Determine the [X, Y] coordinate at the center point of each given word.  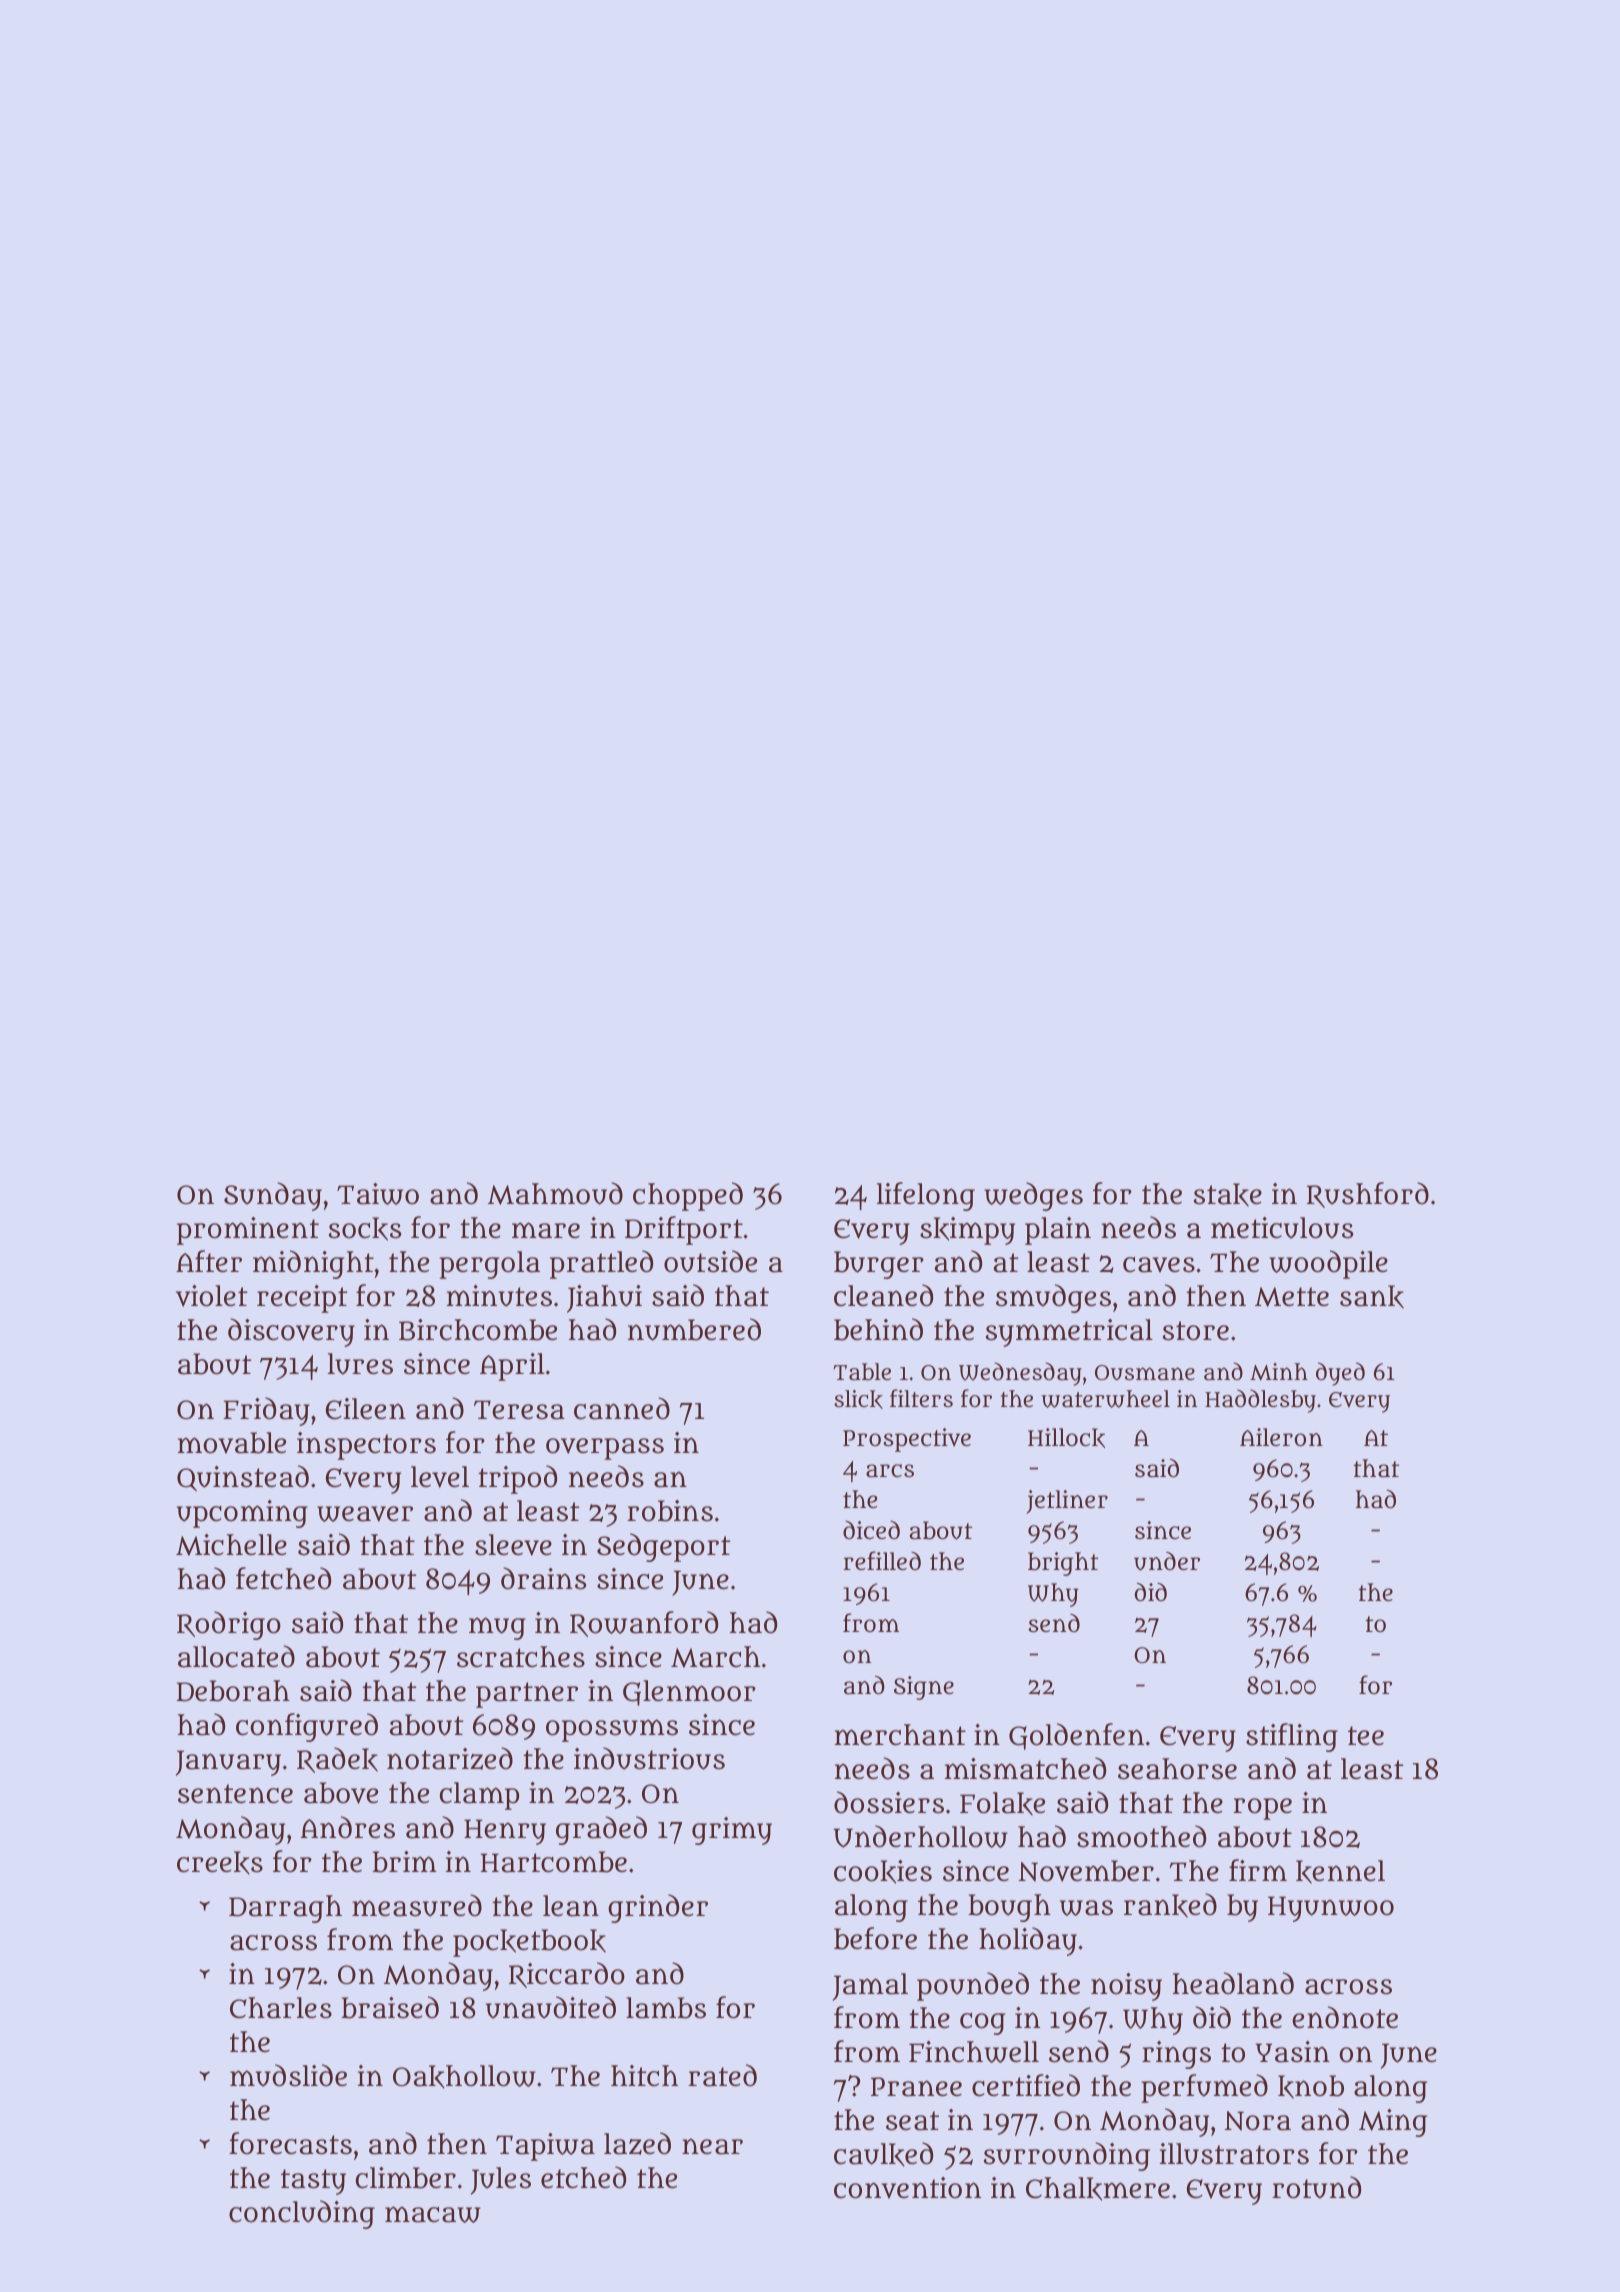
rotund [1316, 2187]
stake [1228, 1195]
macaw [433, 2214]
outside [710, 1261]
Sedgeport [663, 1547]
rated [722, 2075]
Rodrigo [229, 1625]
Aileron [1281, 1437]
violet [211, 1296]
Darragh [285, 1909]
